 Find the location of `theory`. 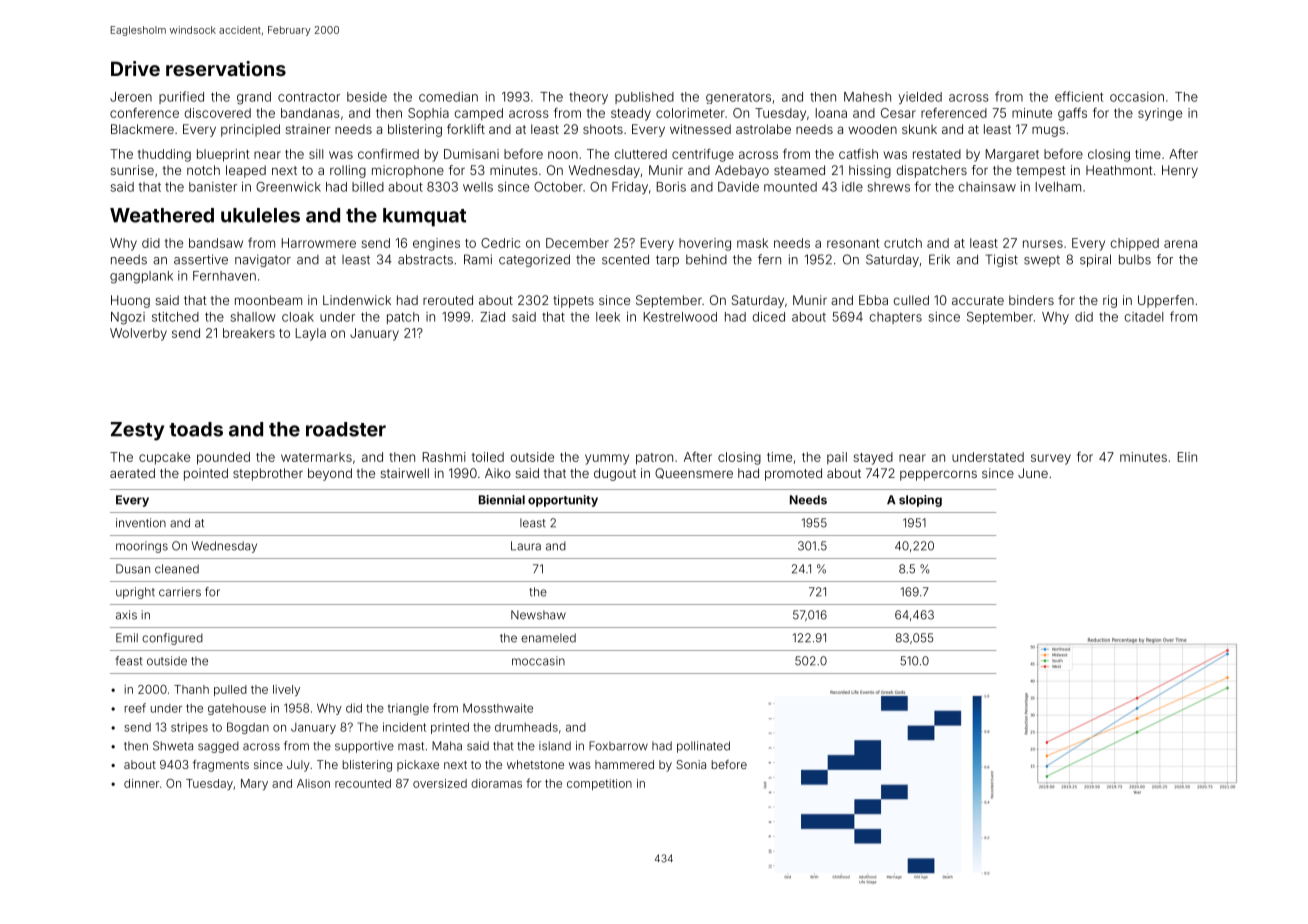

theory is located at coordinates (588, 98).
